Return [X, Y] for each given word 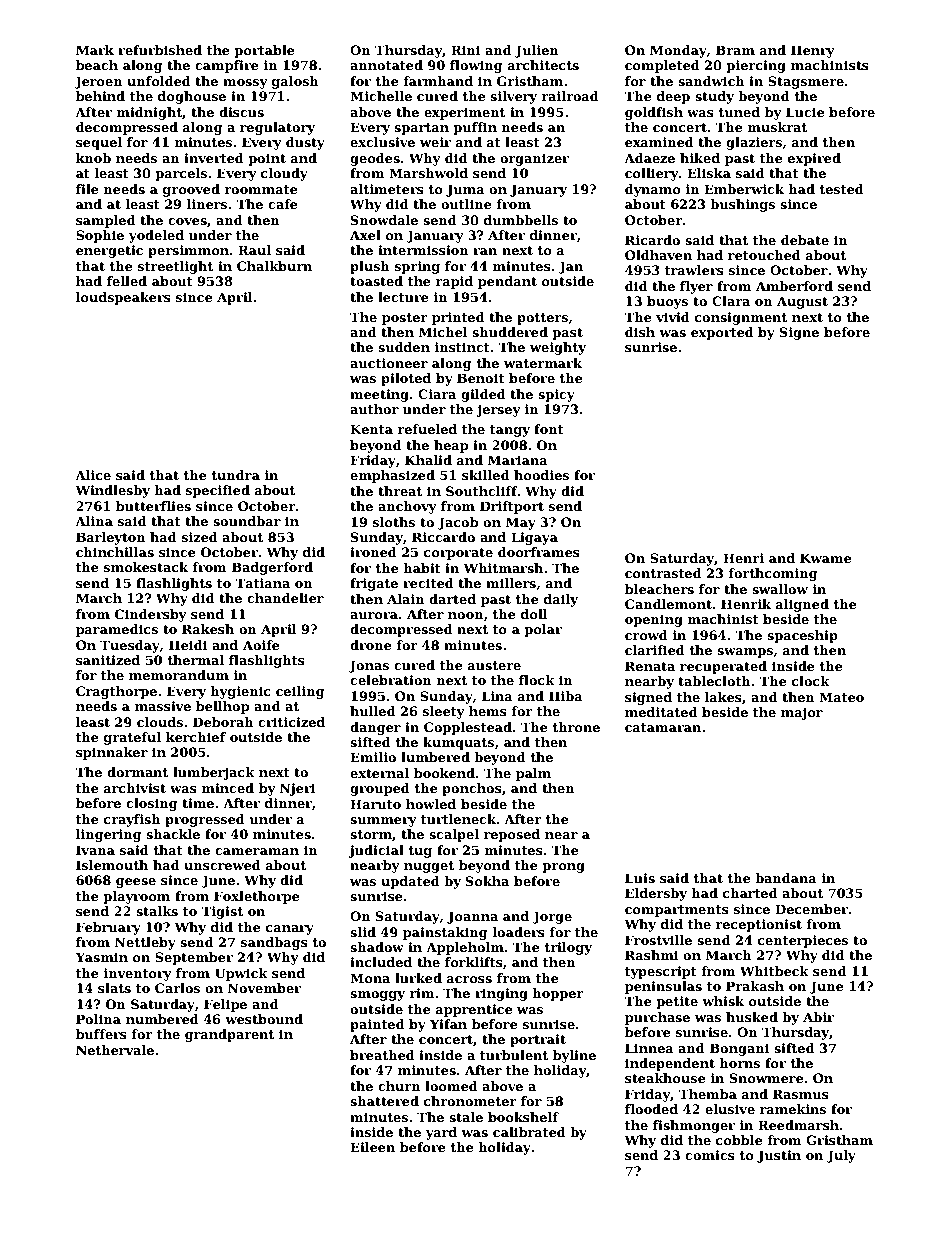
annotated [386, 65]
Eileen [372, 1147]
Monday [678, 51]
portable [264, 51]
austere [494, 665]
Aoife [261, 645]
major [802, 713]
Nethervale [115, 1050]
